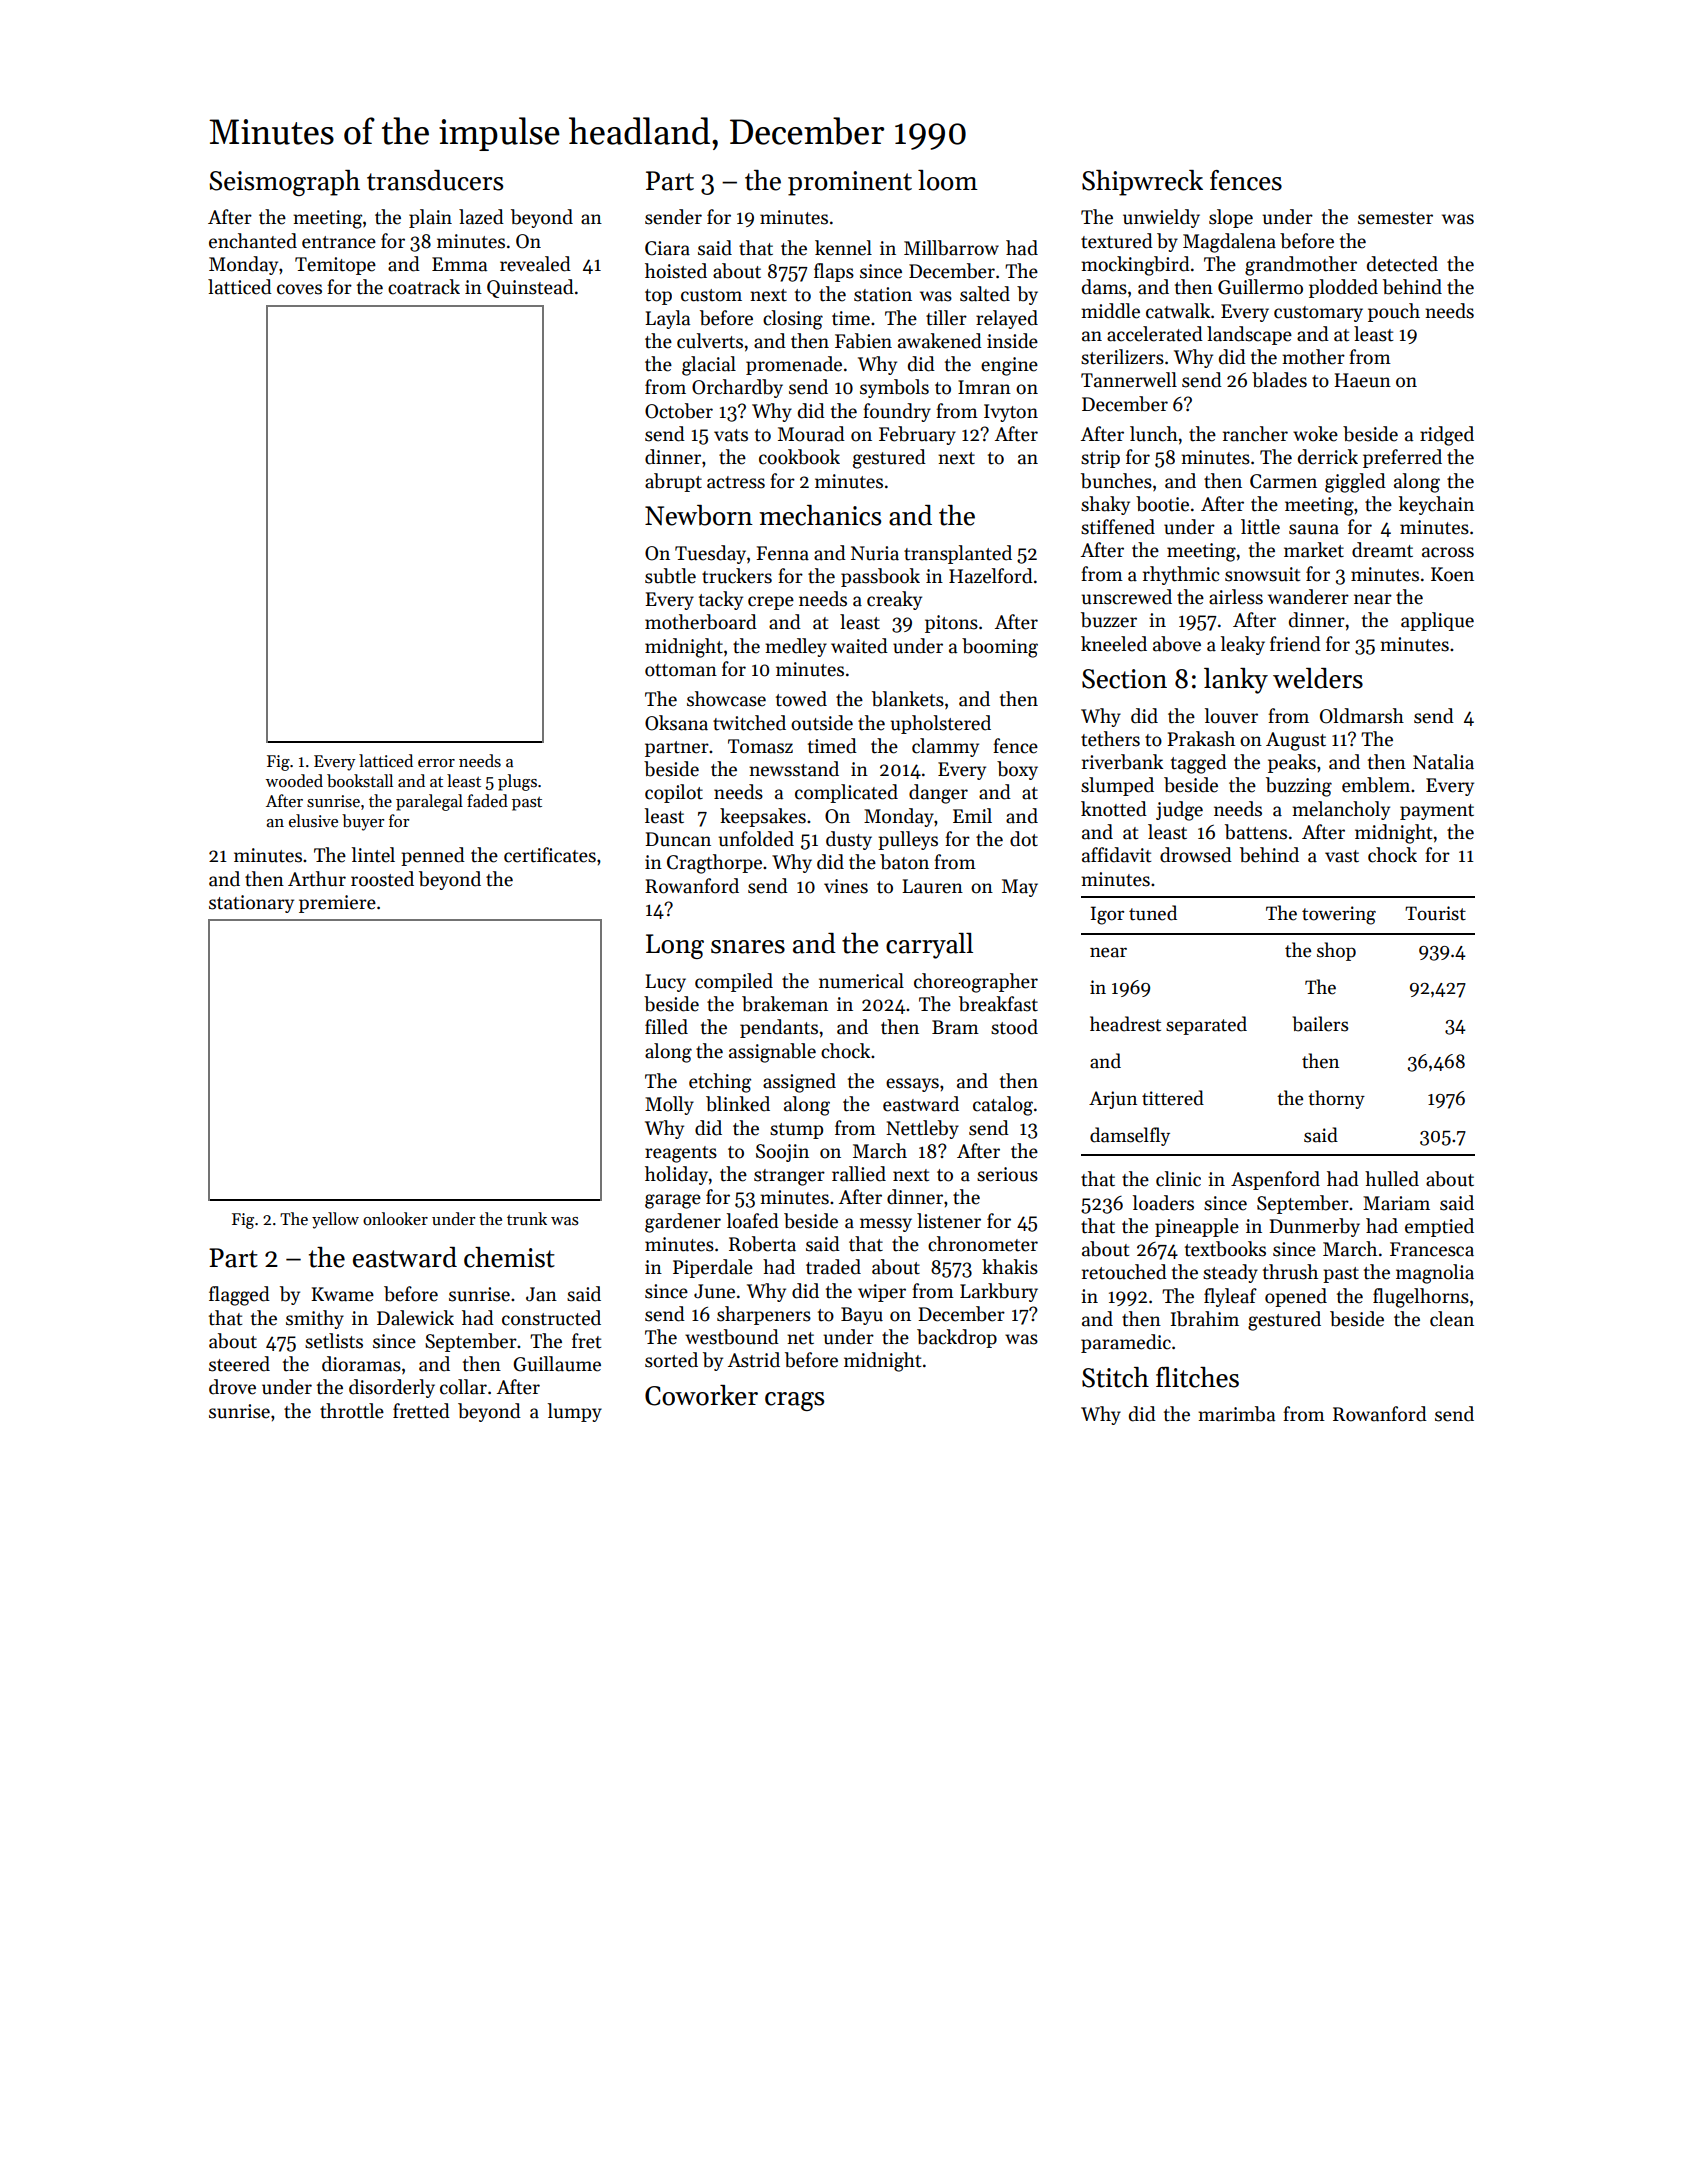 This screenshot has height=2178, width=1683. Describe the element at coordinates (535, 264) in the screenshot. I see `revealed` at that location.
